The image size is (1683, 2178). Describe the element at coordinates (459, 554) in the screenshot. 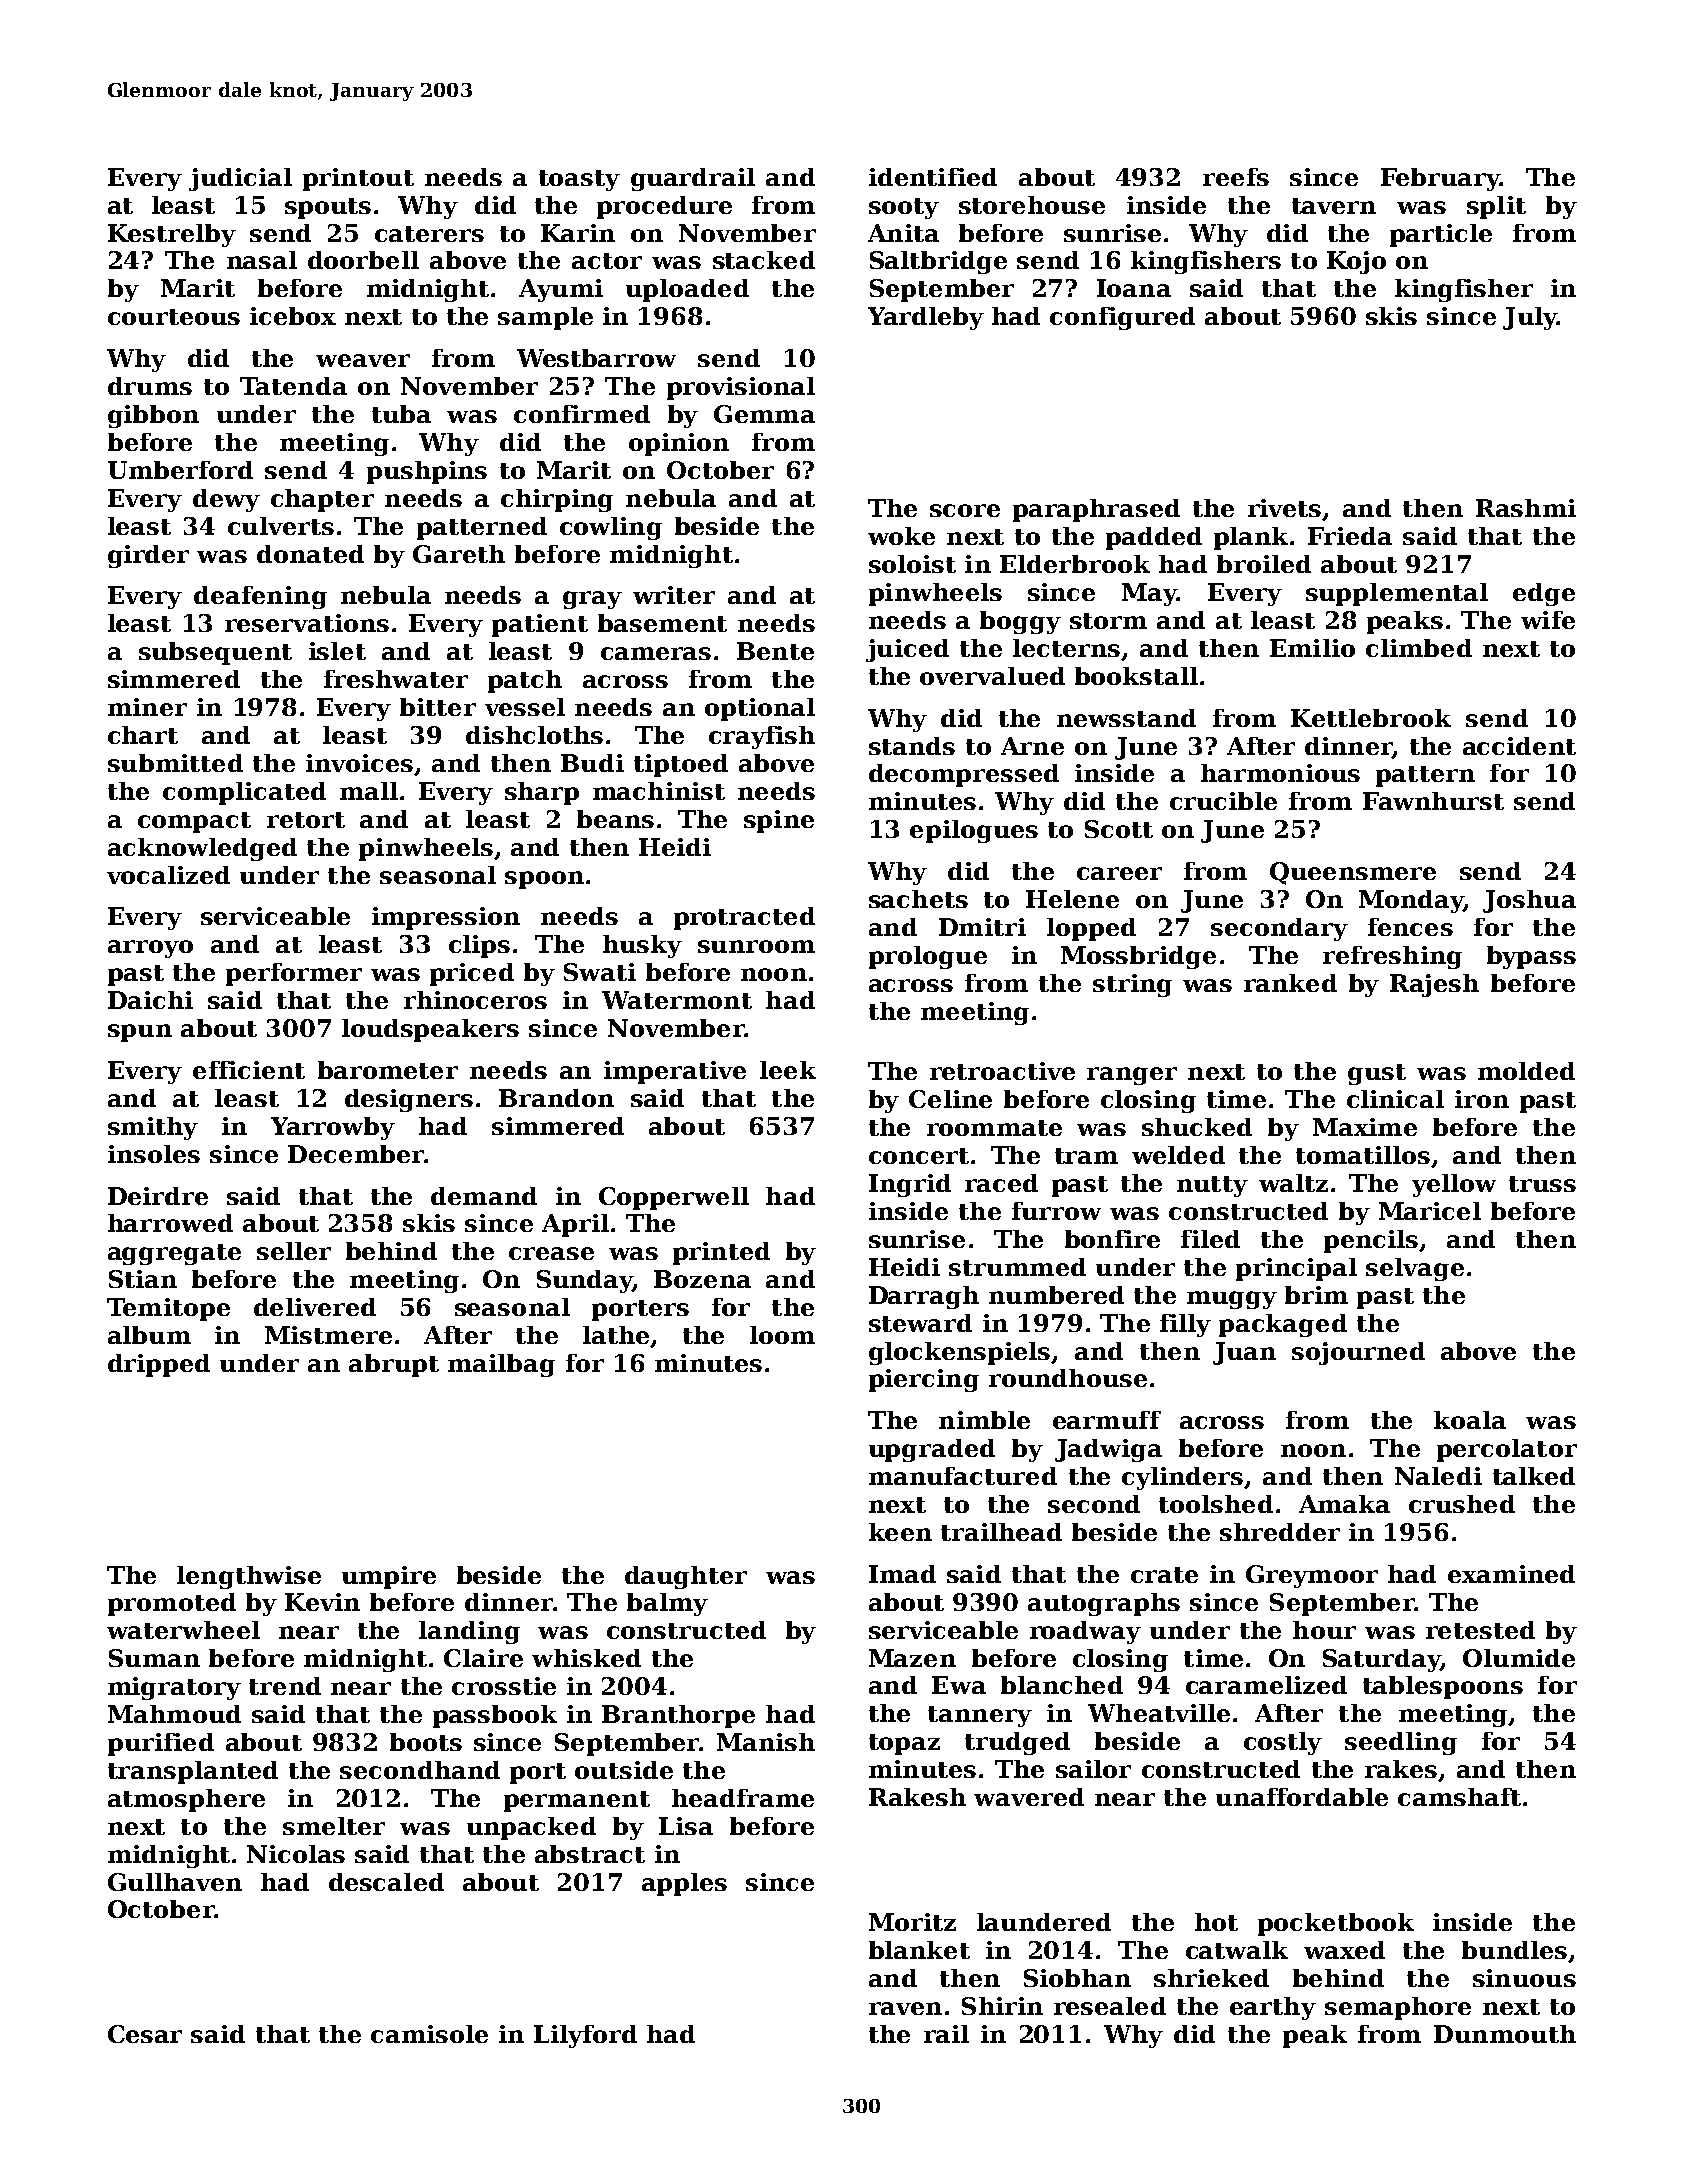

I see `Gareth` at that location.
